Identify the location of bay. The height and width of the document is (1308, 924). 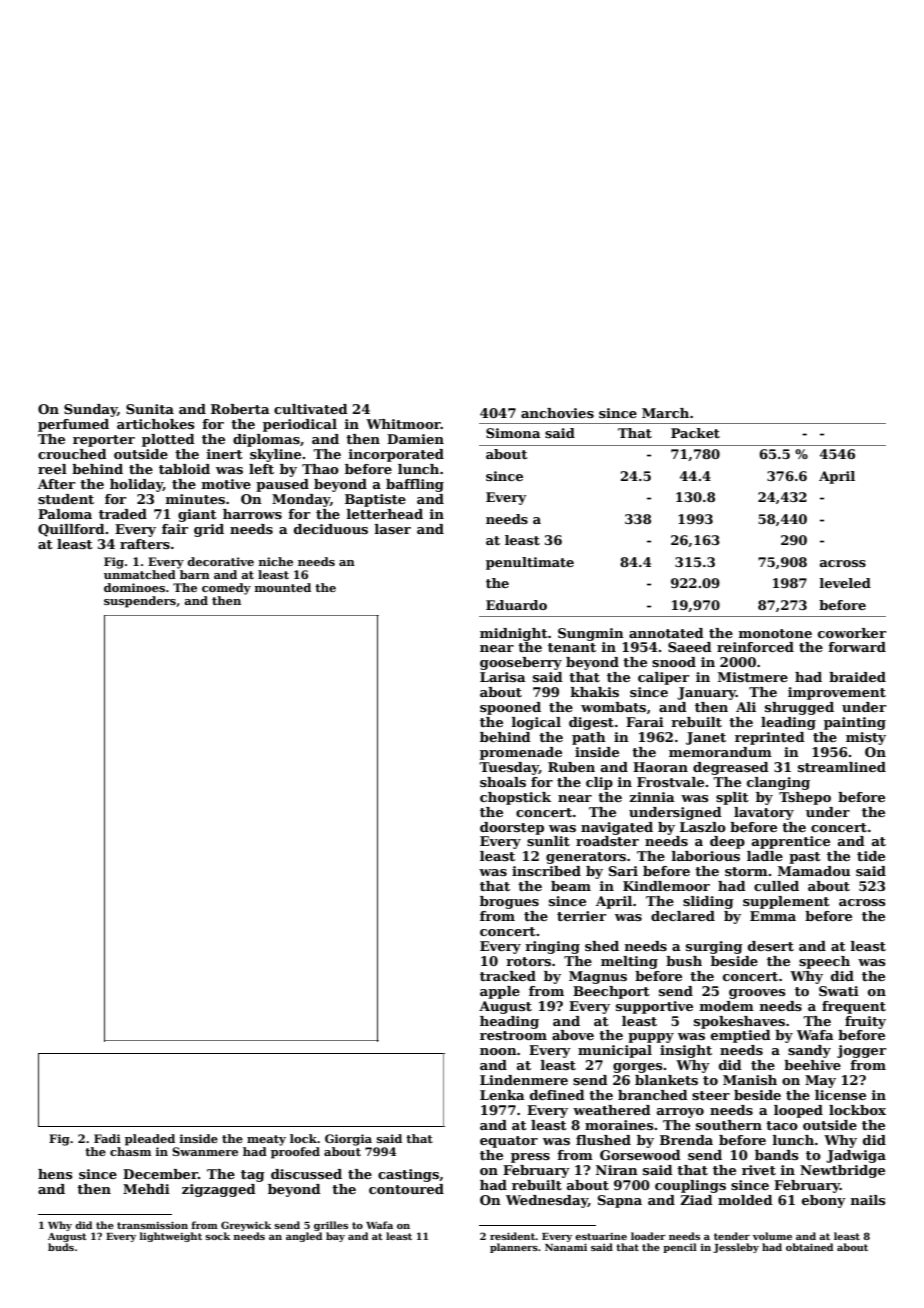
(335, 1237).
